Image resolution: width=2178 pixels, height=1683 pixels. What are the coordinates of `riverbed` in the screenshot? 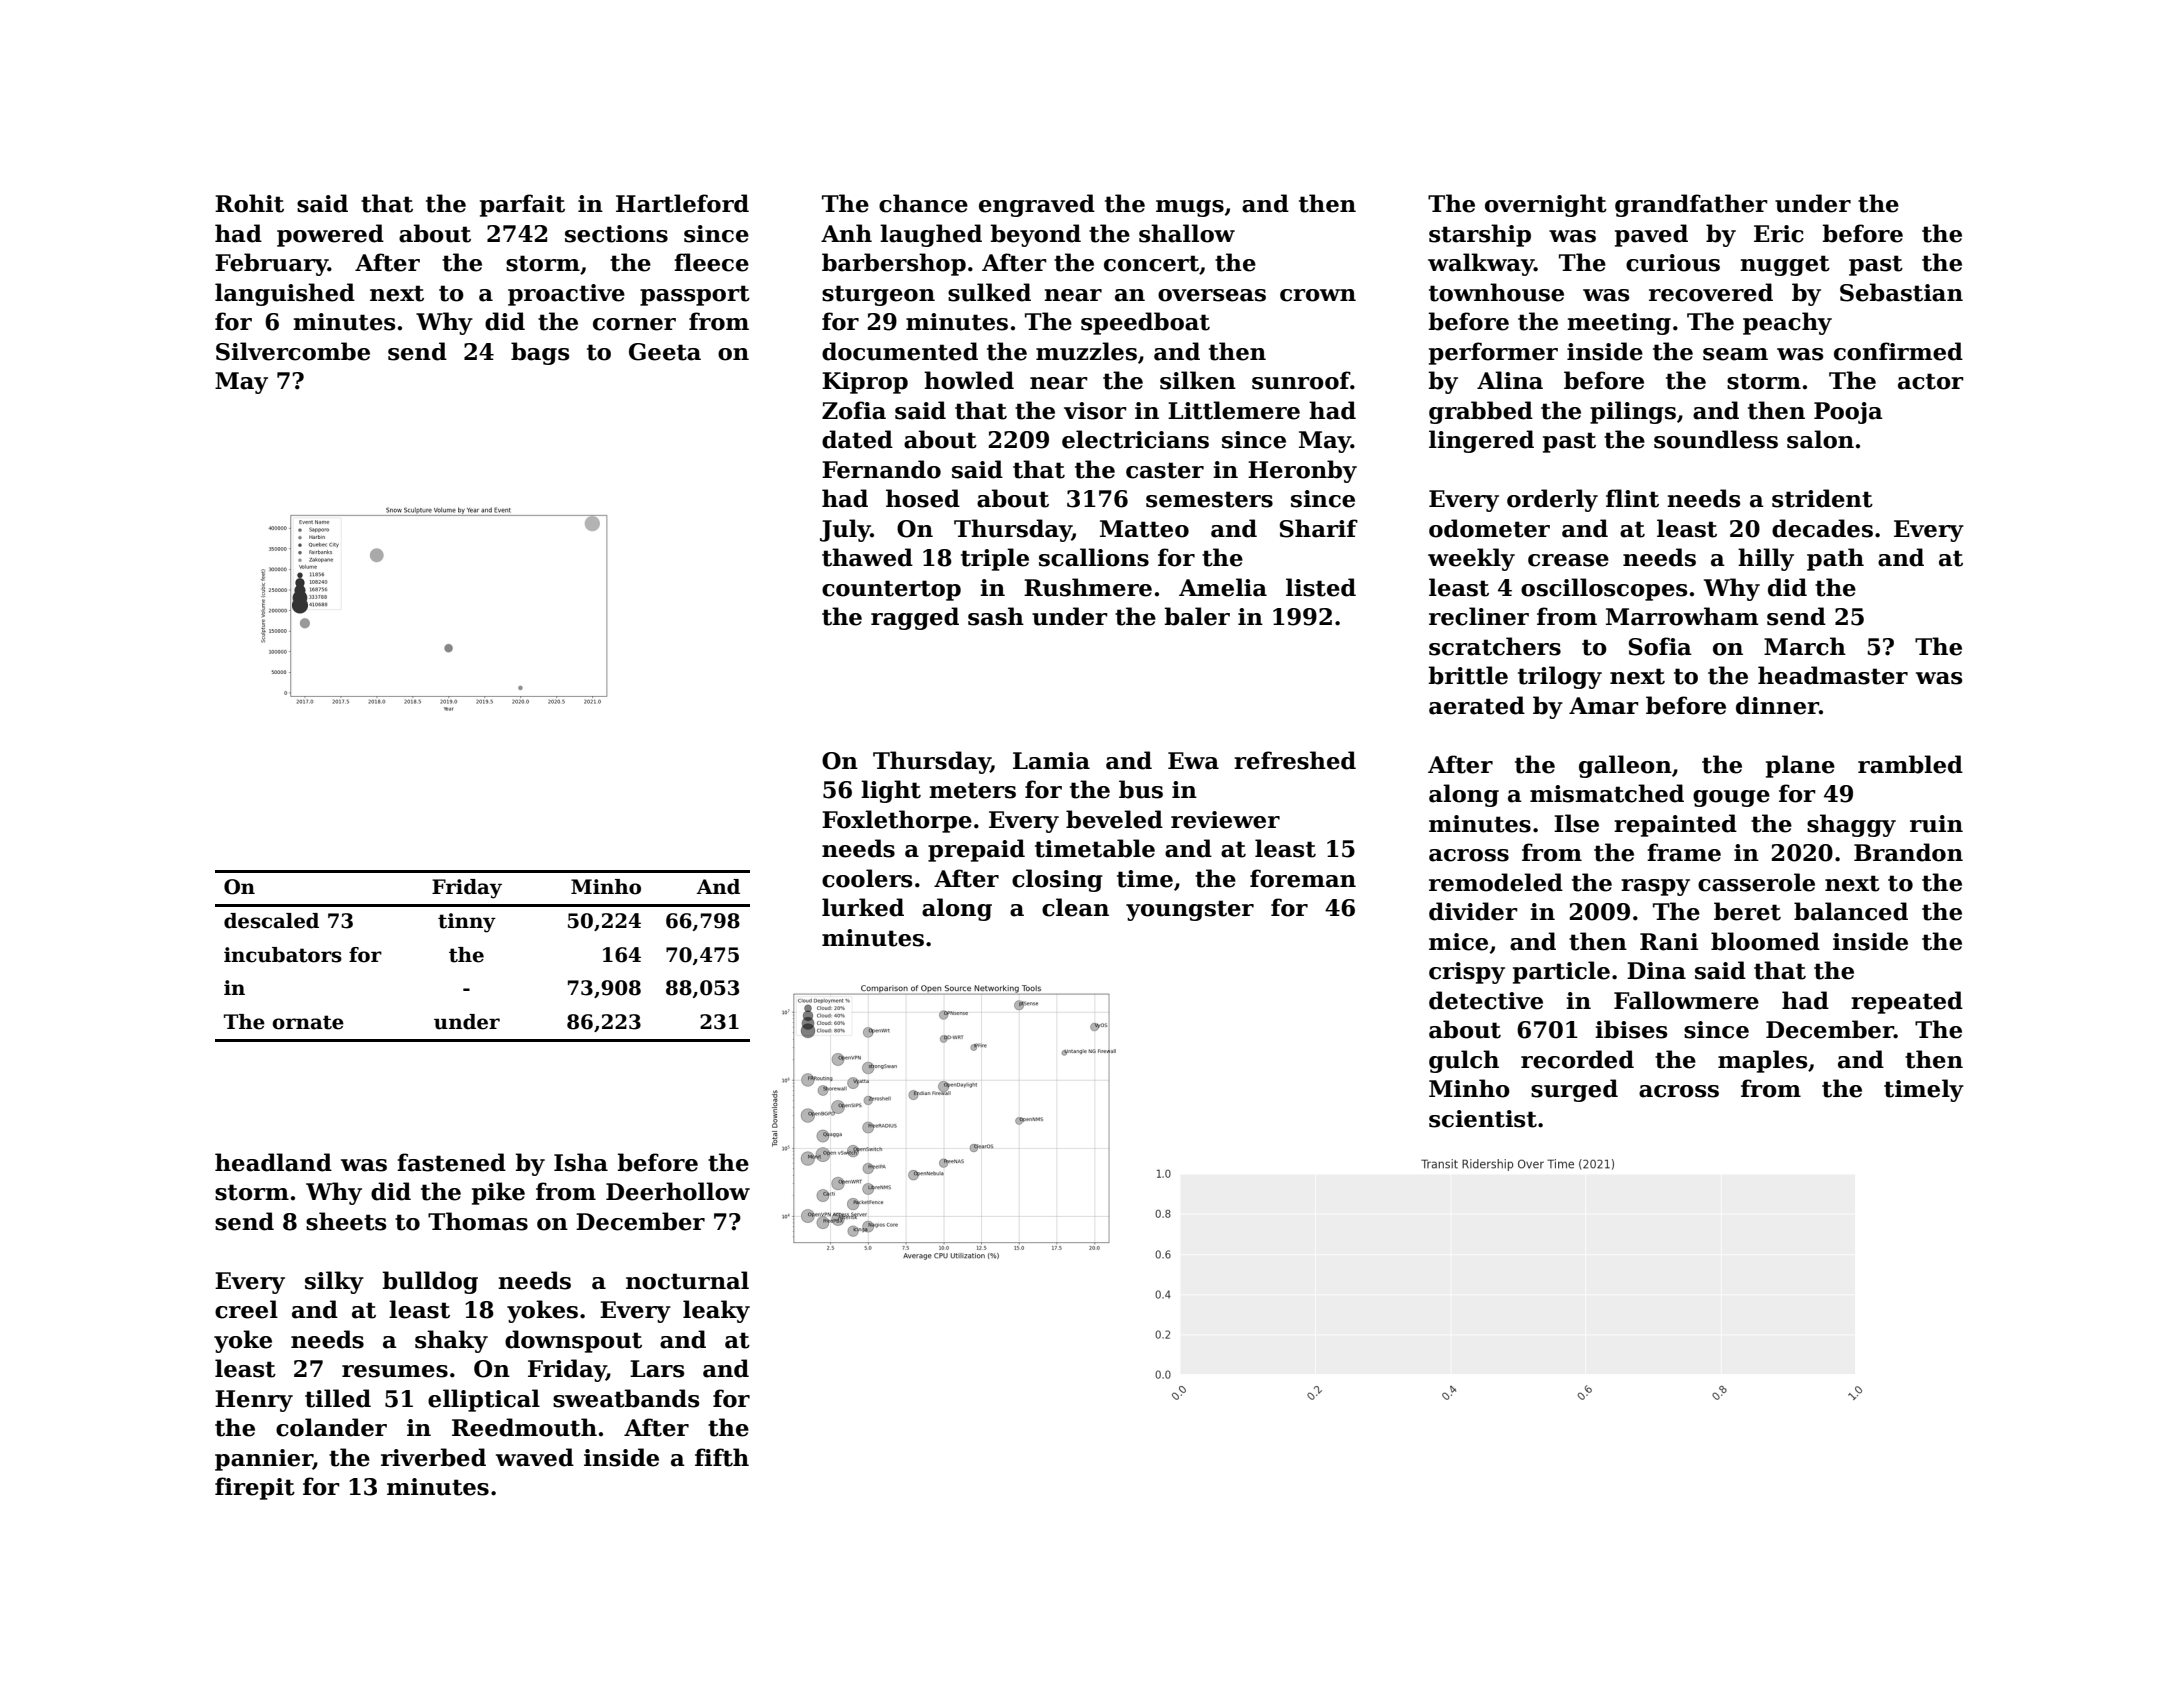 It's located at (433, 1457).
